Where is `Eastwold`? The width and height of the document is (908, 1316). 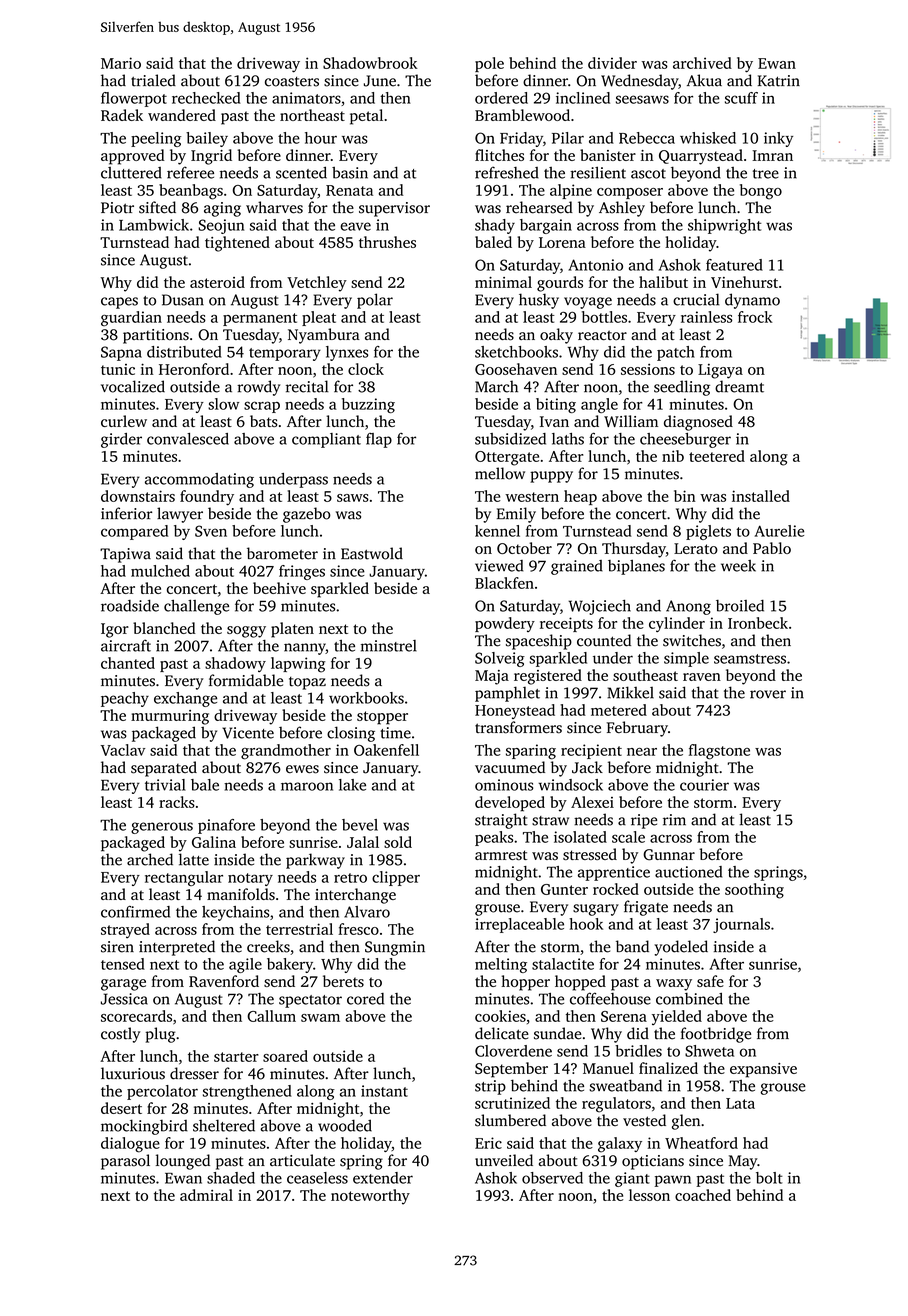
Eastwold is located at coordinates (372, 553).
